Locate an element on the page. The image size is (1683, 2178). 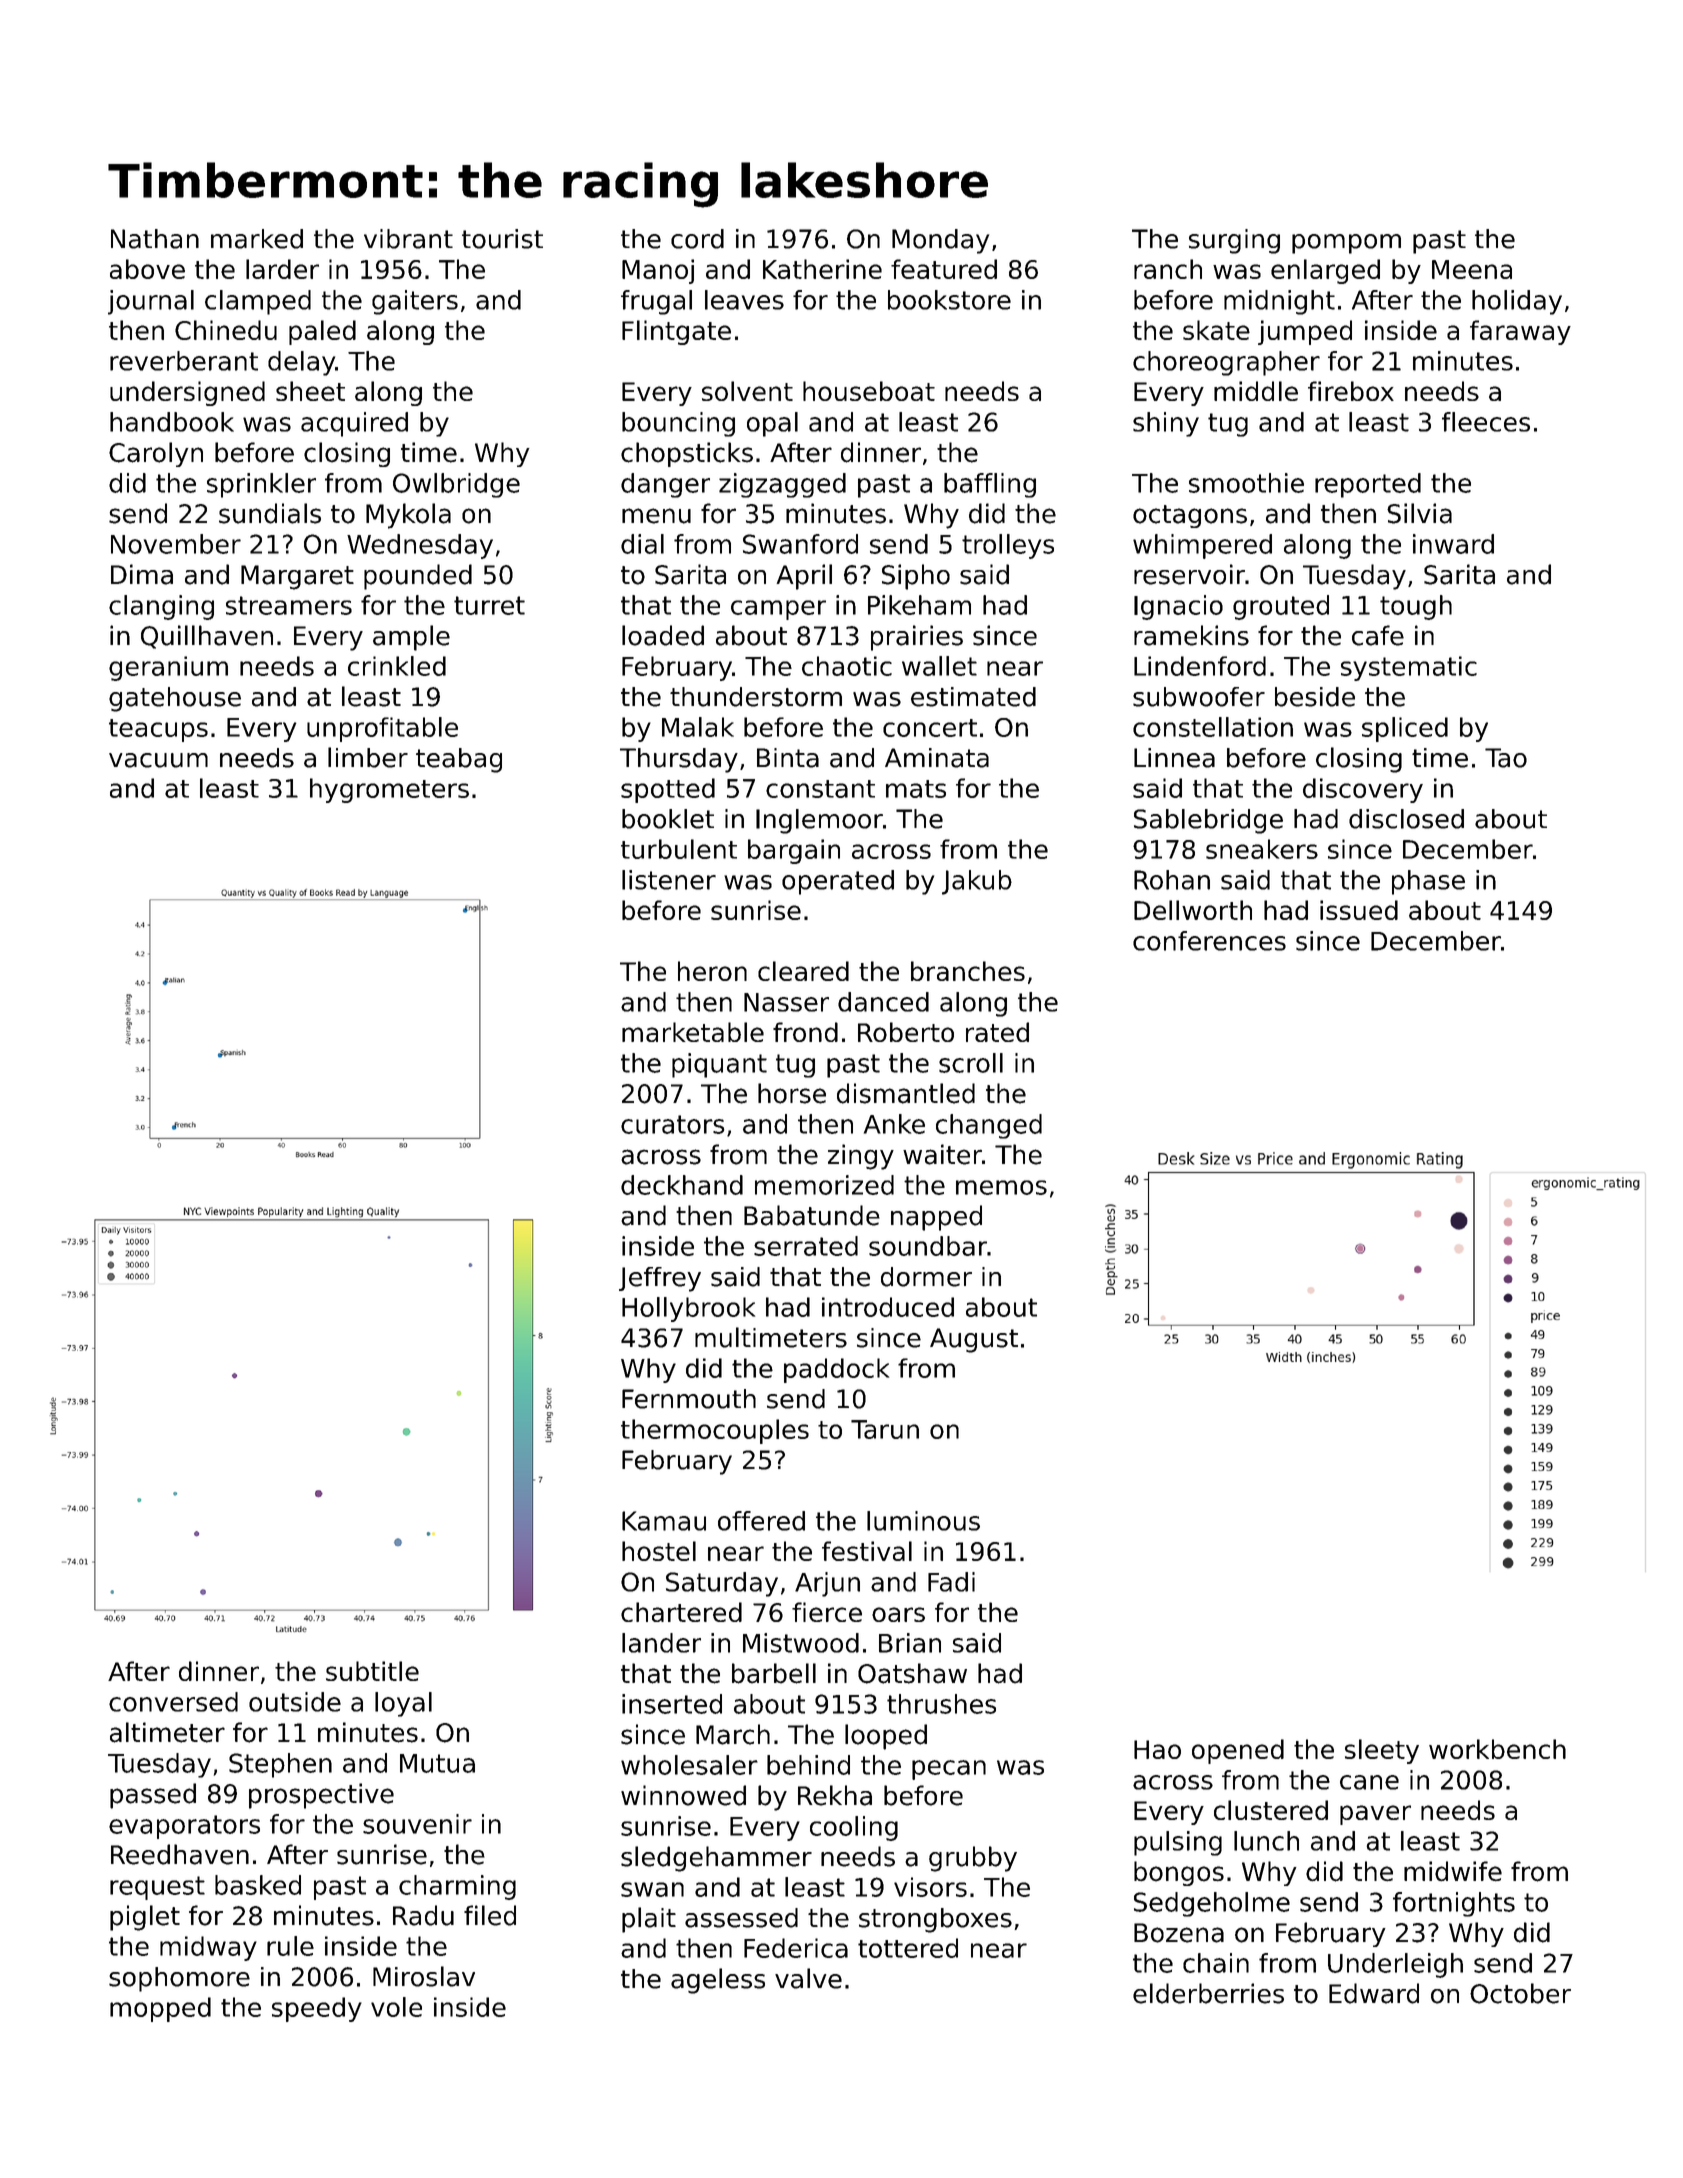
limber is located at coordinates (368, 757).
